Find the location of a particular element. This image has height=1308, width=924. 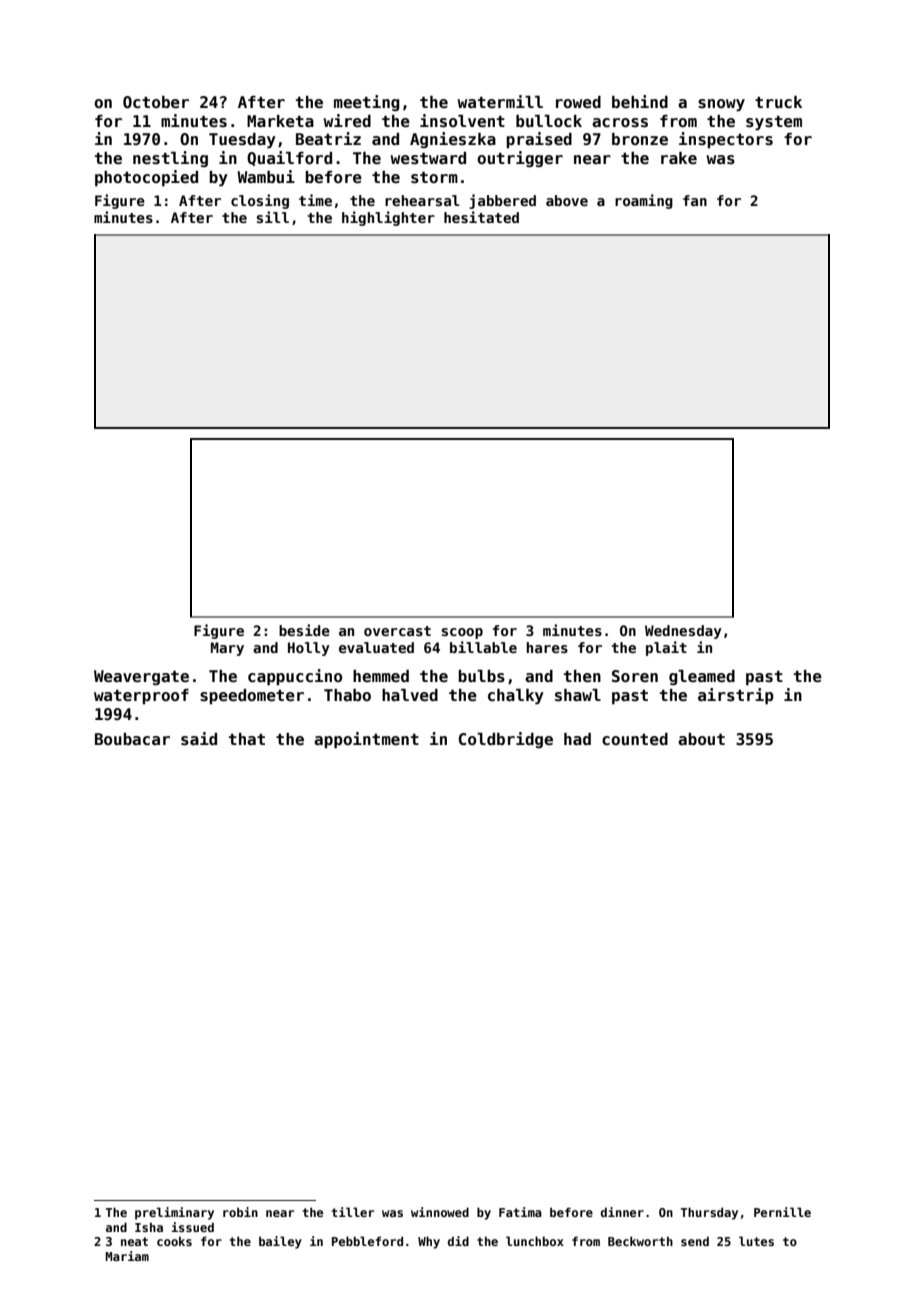

October is located at coordinates (156, 102).
